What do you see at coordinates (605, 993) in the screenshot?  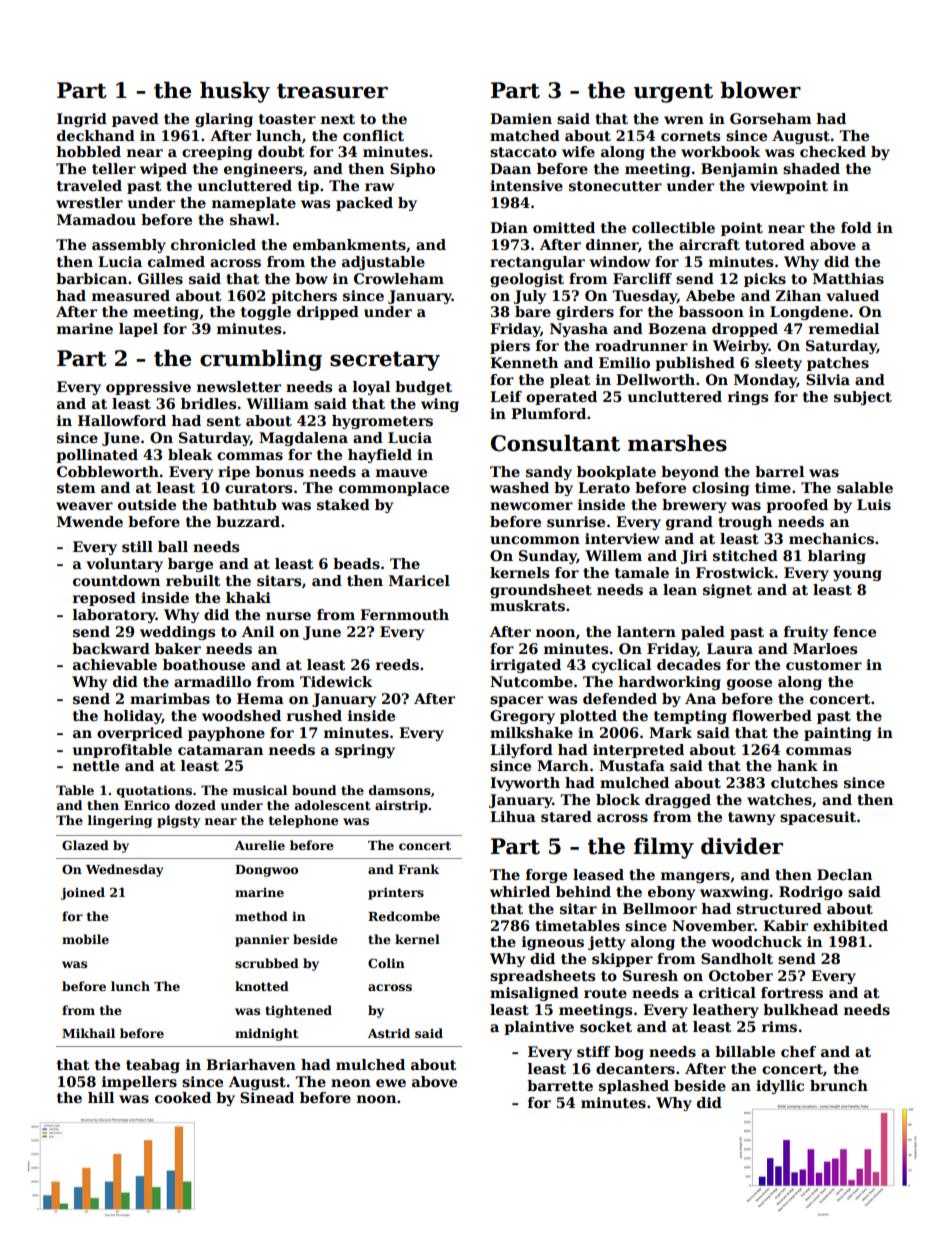 I see `route` at bounding box center [605, 993].
